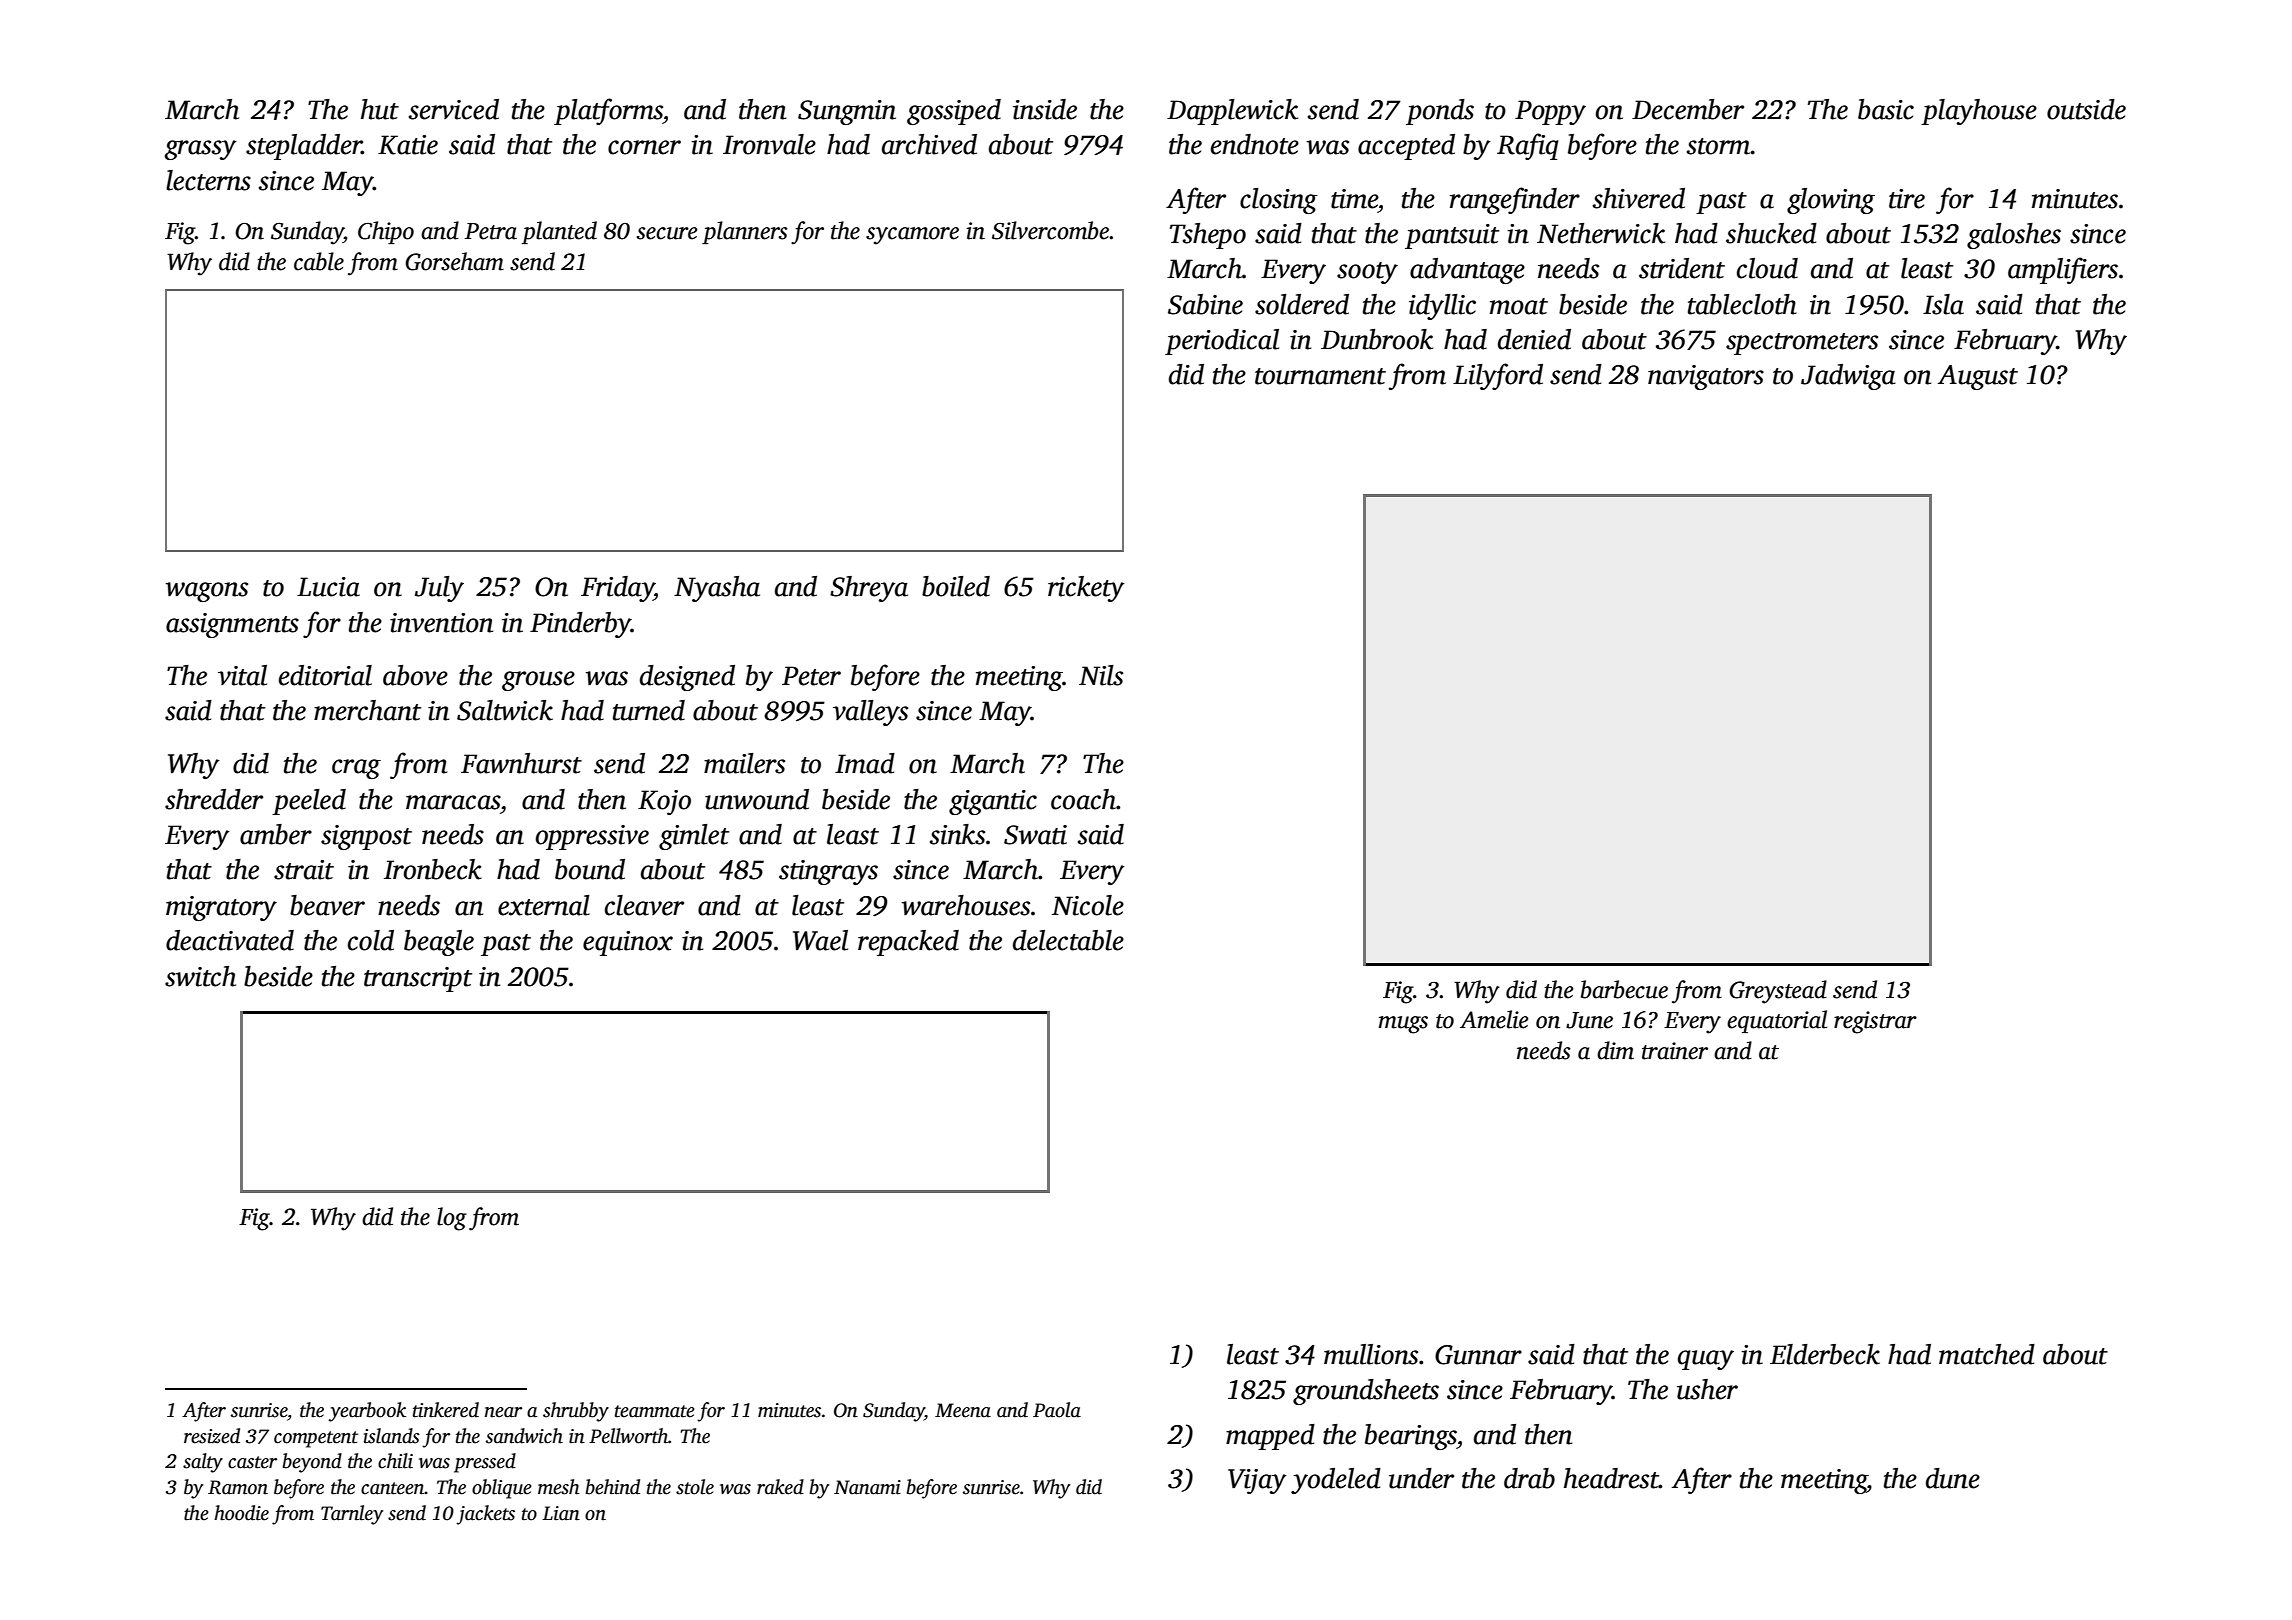 The width and height of the document is (2292, 1620). What do you see at coordinates (1320, 376) in the document?
I see `tournament` at bounding box center [1320, 376].
